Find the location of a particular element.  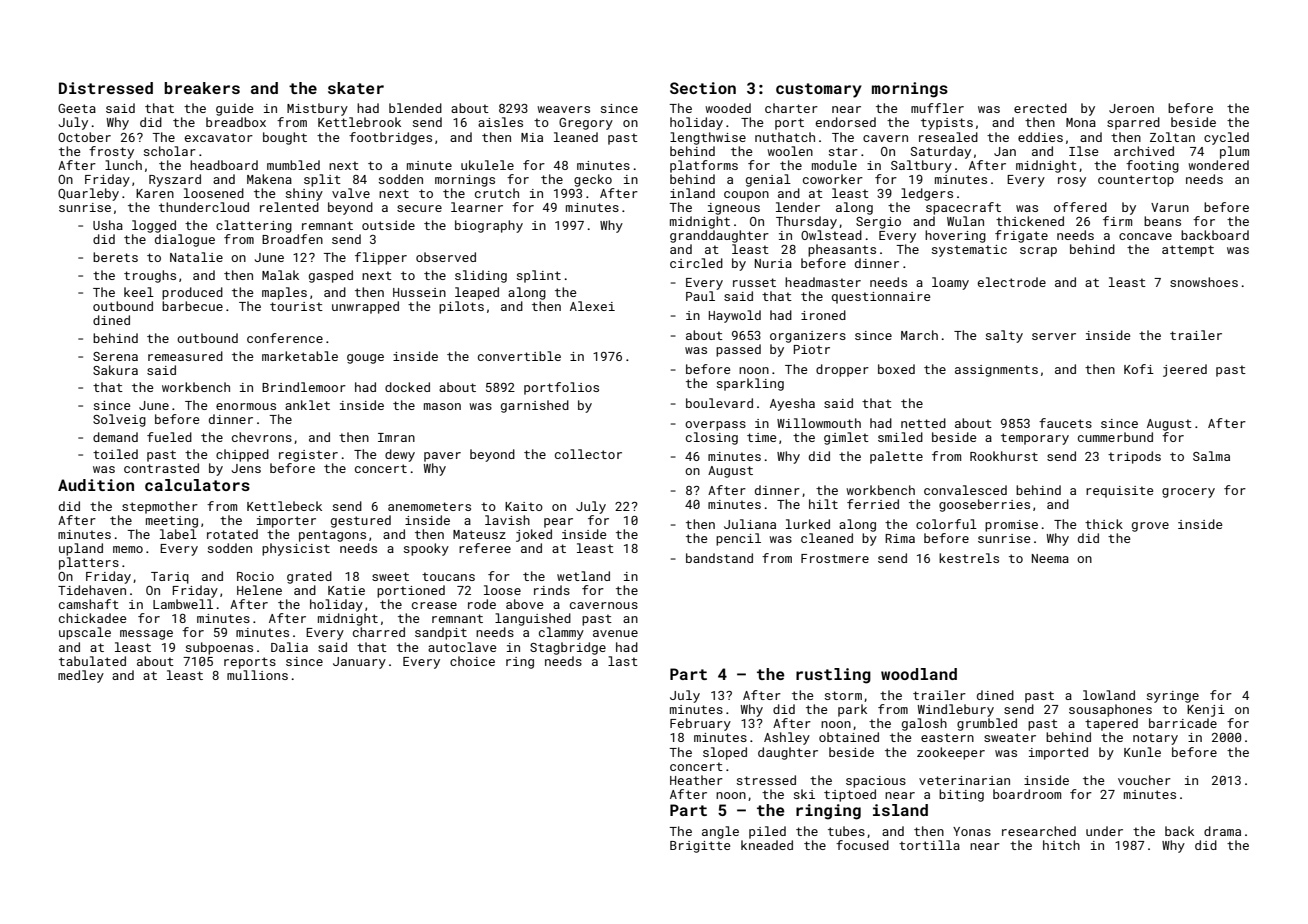

medley is located at coordinates (81, 676).
